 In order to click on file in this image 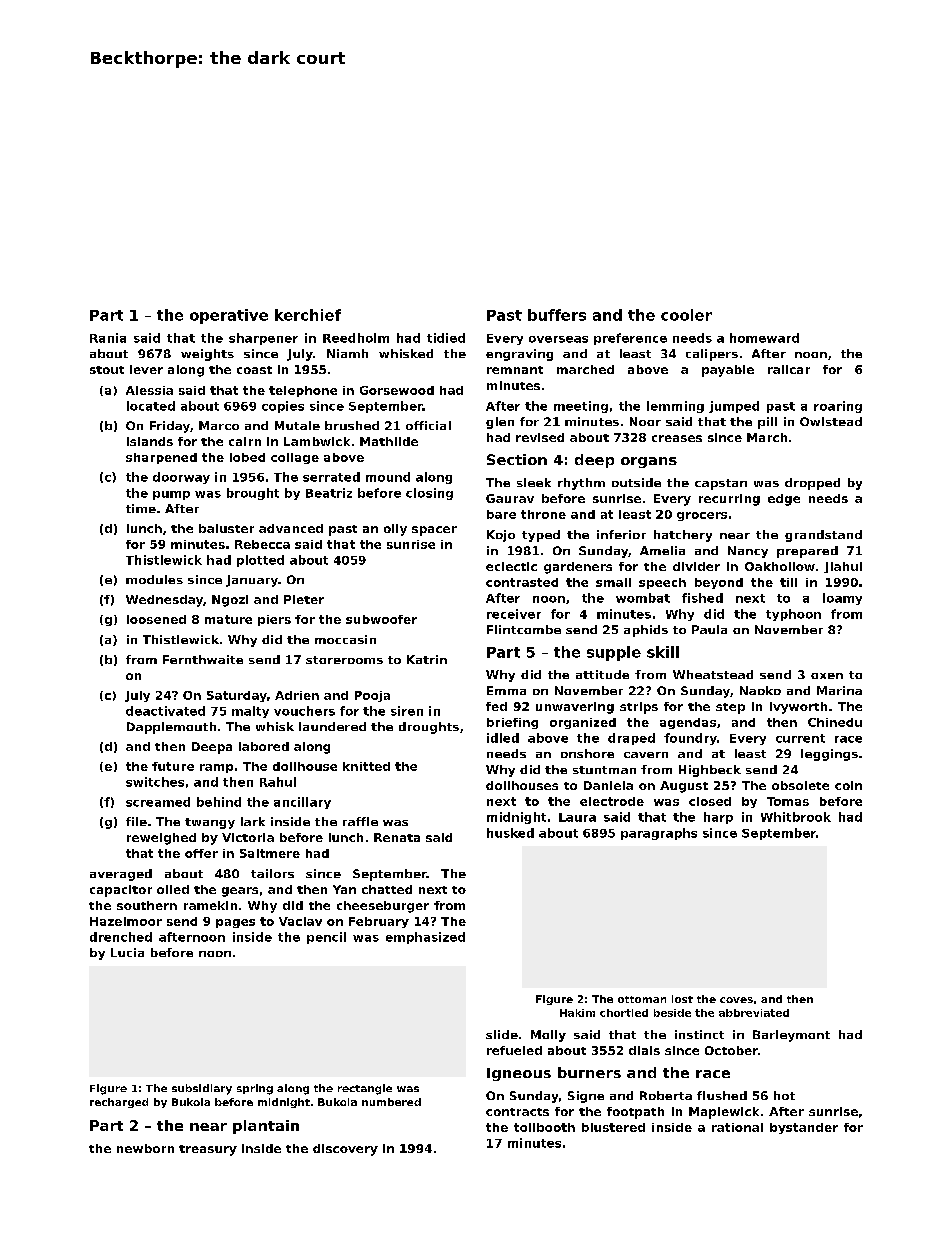, I will do `click(136, 821)`.
